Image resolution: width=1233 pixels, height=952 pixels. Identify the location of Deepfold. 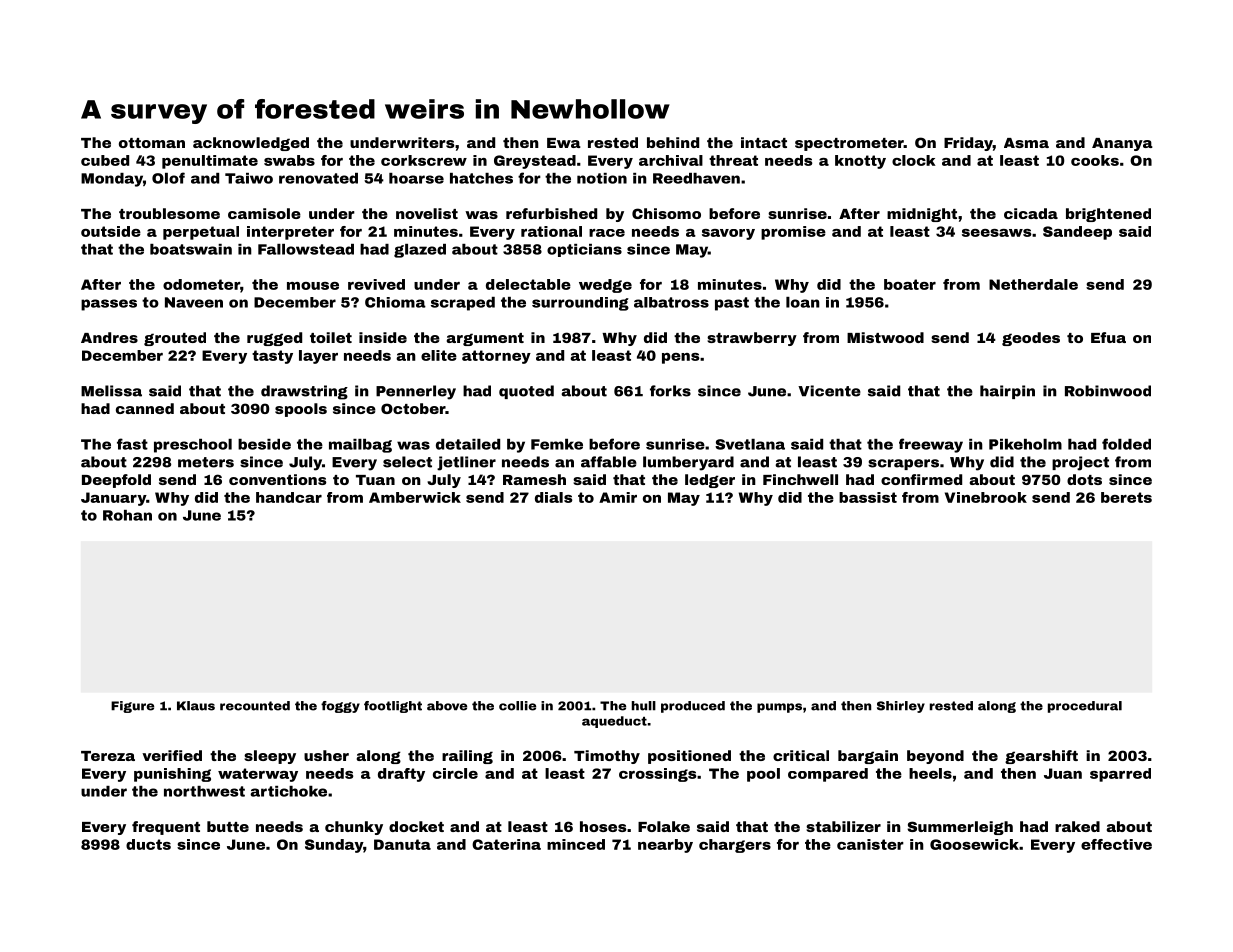
(116, 481).
